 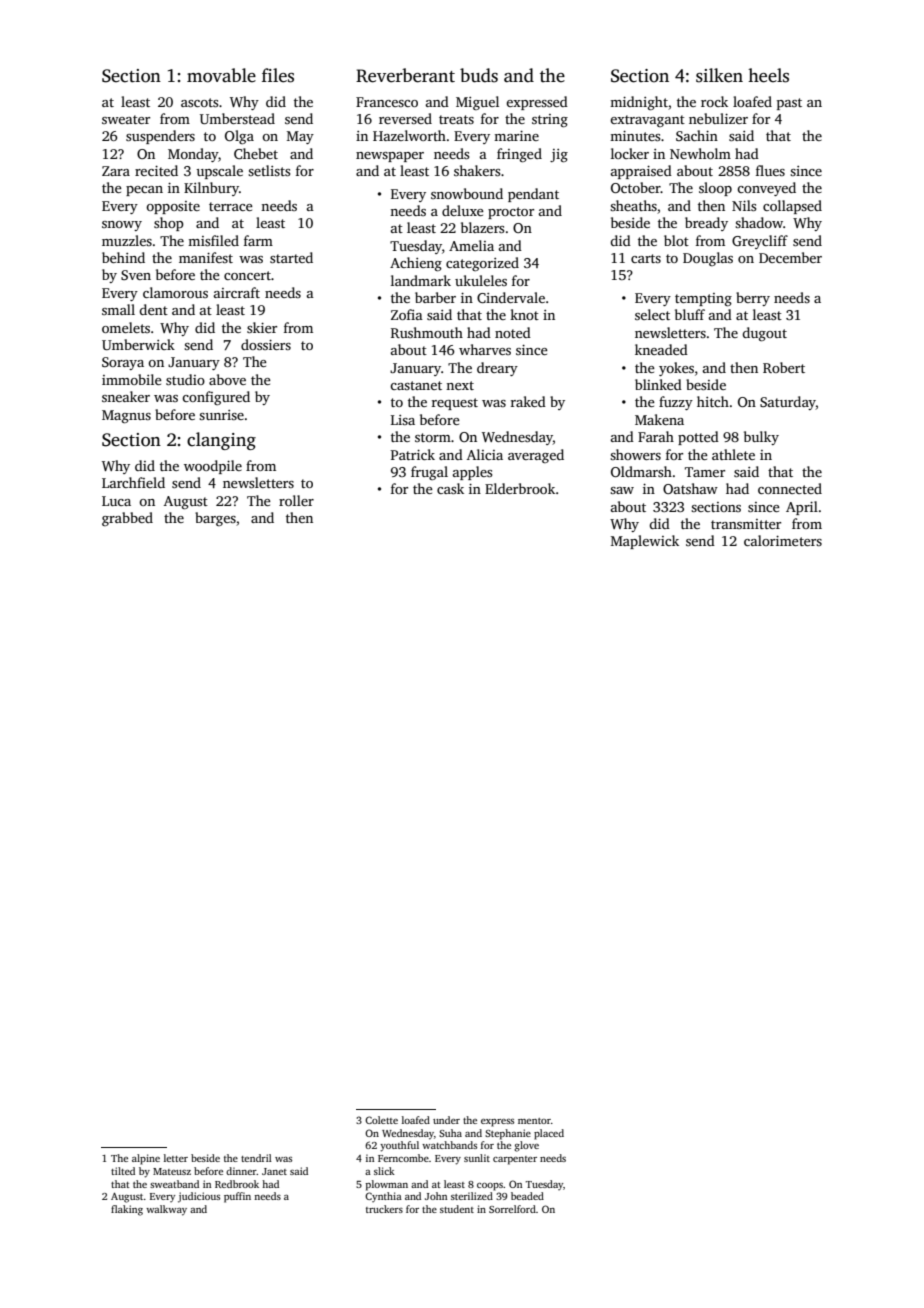 I want to click on carts, so click(x=646, y=258).
